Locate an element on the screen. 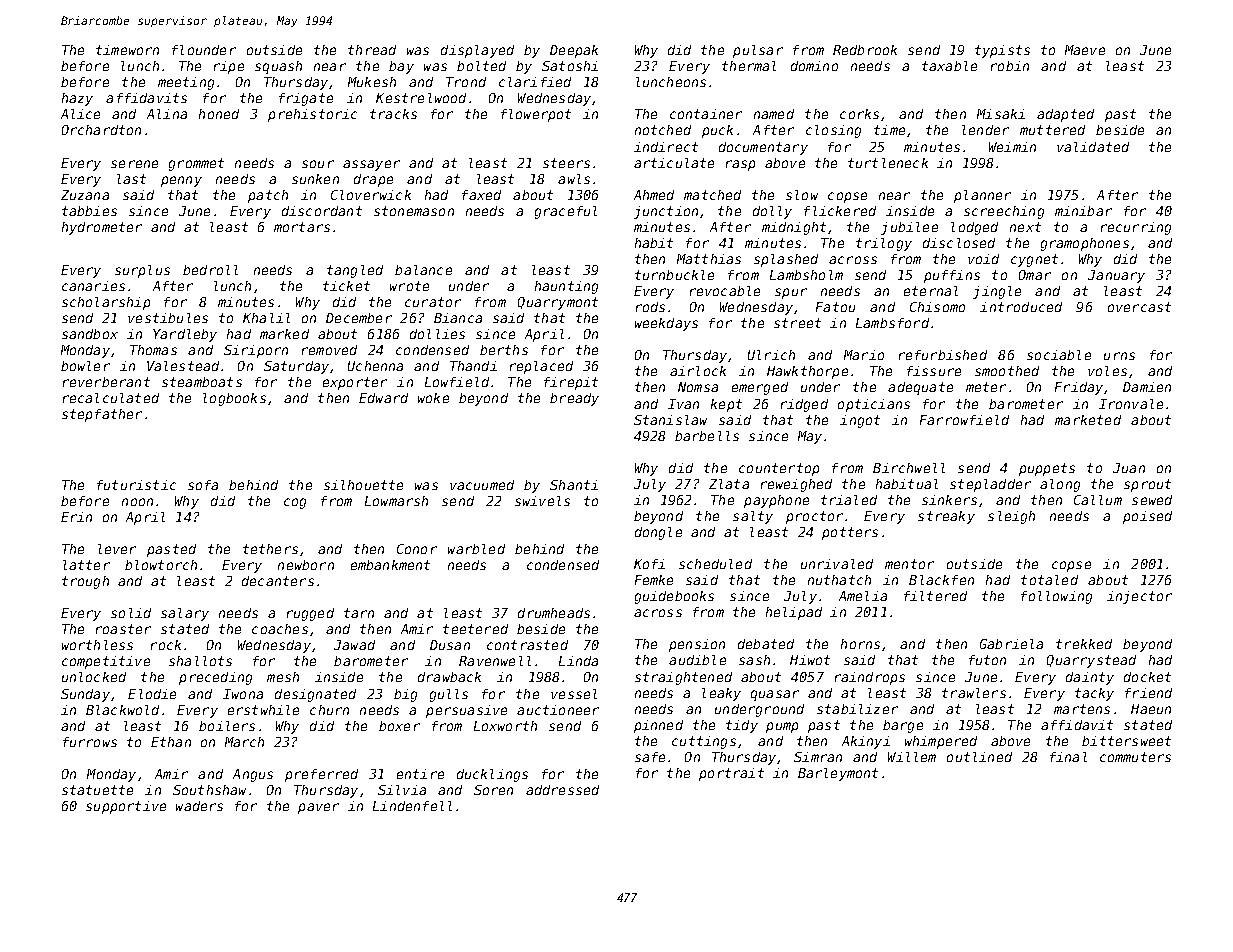 The width and height of the screenshot is (1233, 952). docket is located at coordinates (1147, 677).
